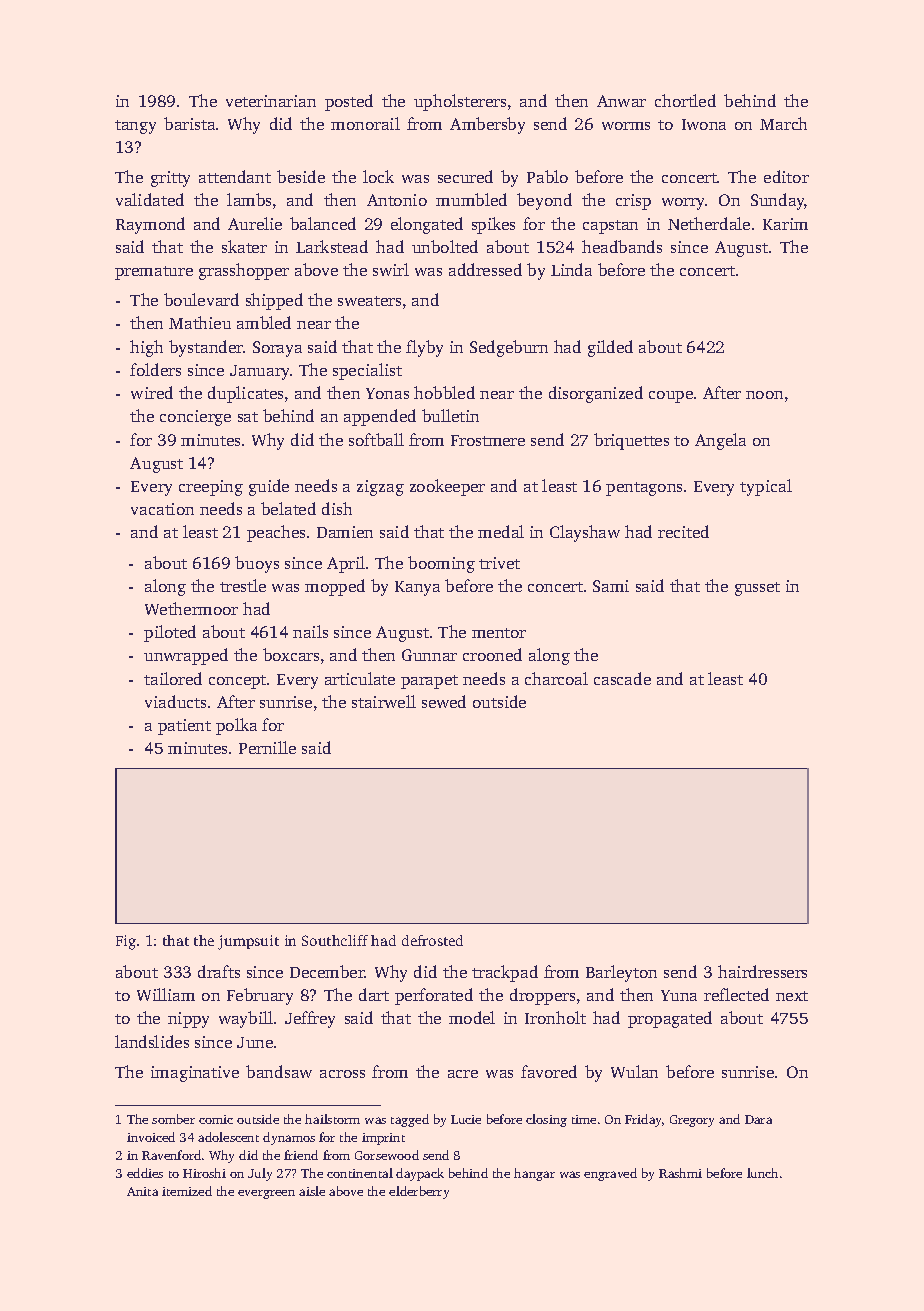 This image has height=1311, width=924. What do you see at coordinates (685, 100) in the image?
I see `chortled` at bounding box center [685, 100].
